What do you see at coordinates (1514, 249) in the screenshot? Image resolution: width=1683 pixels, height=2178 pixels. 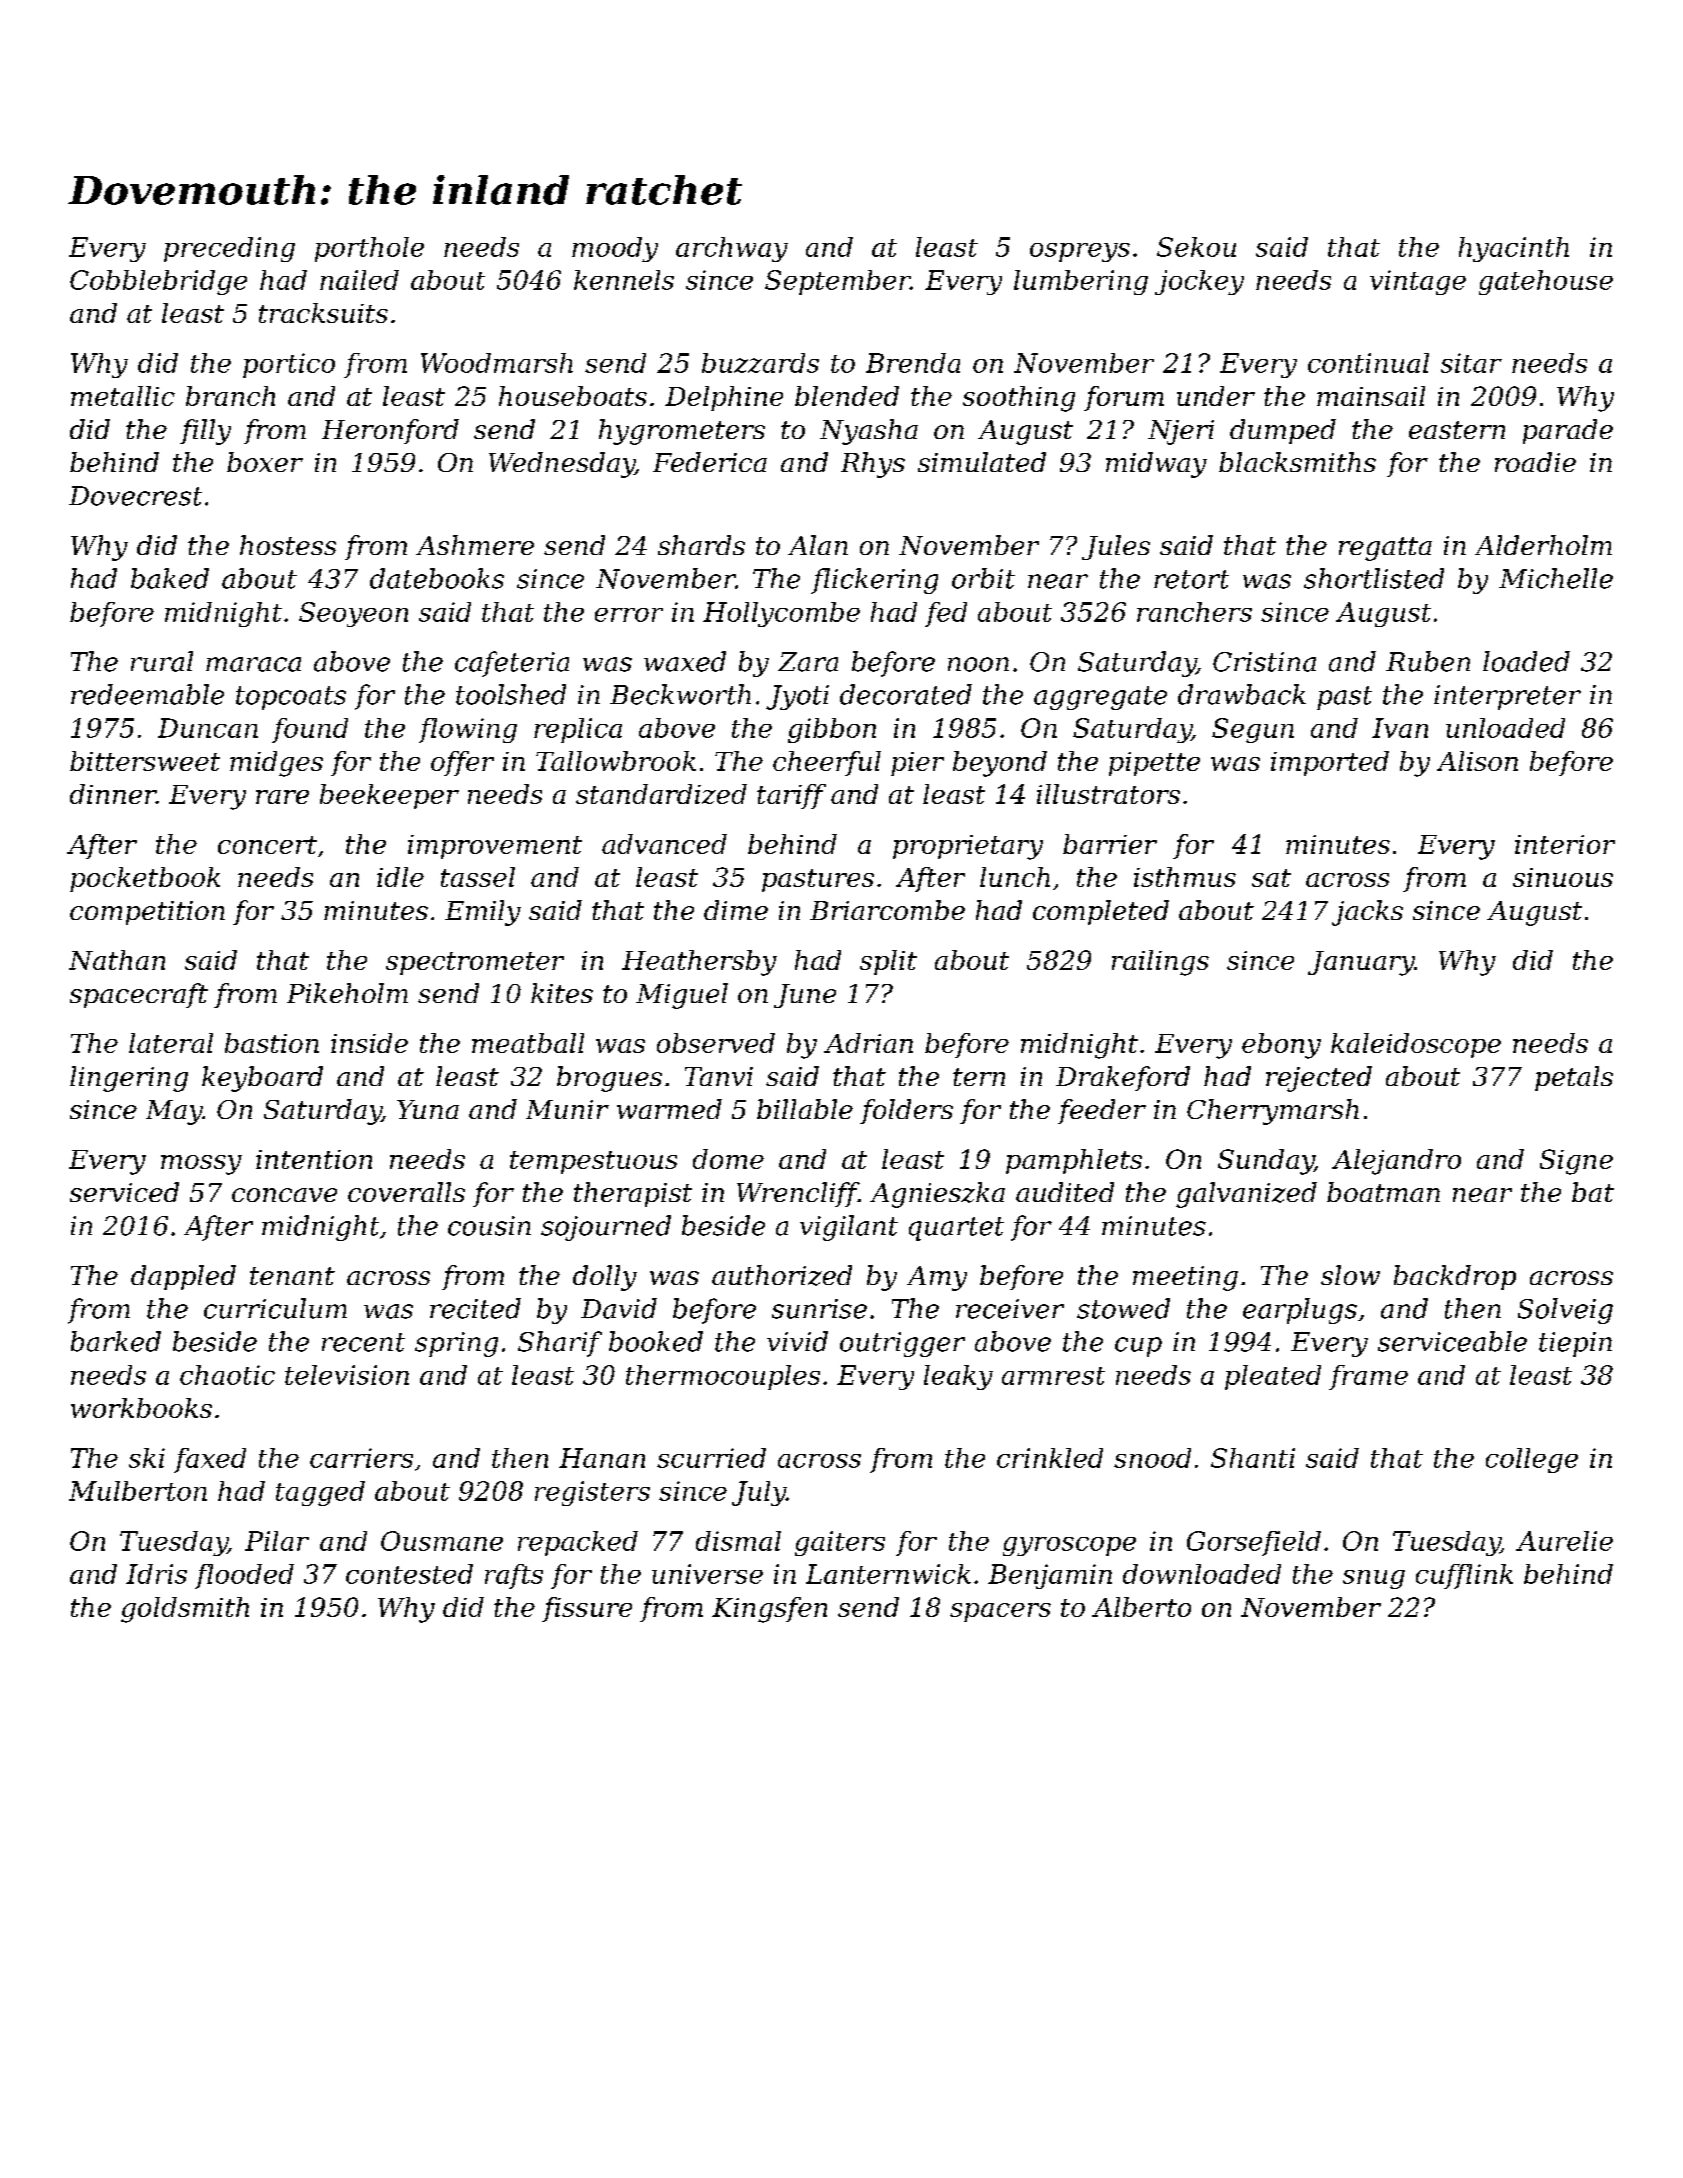 I see `hyacinth` at bounding box center [1514, 249].
